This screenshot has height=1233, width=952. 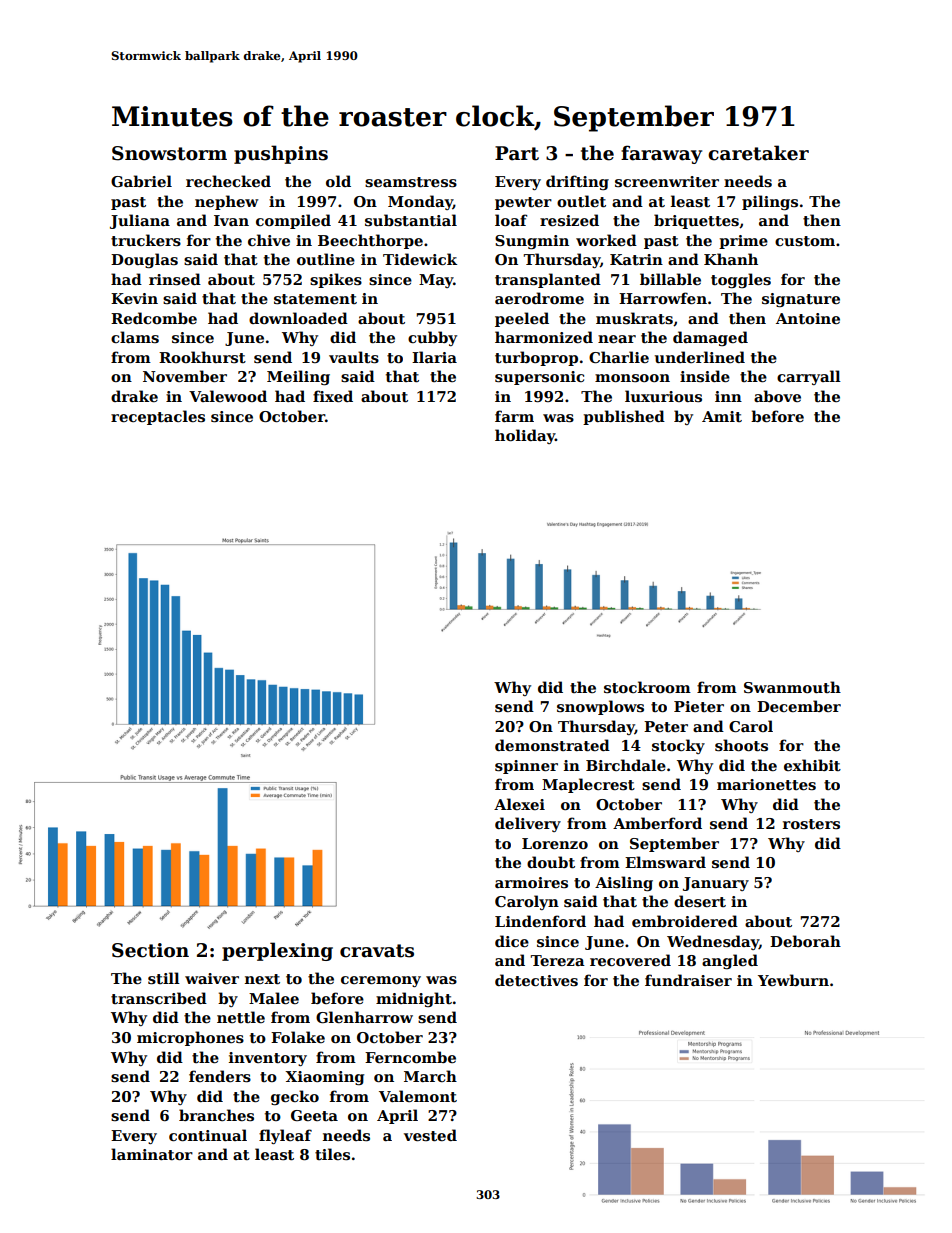 I want to click on flyleaf, so click(x=285, y=1136).
